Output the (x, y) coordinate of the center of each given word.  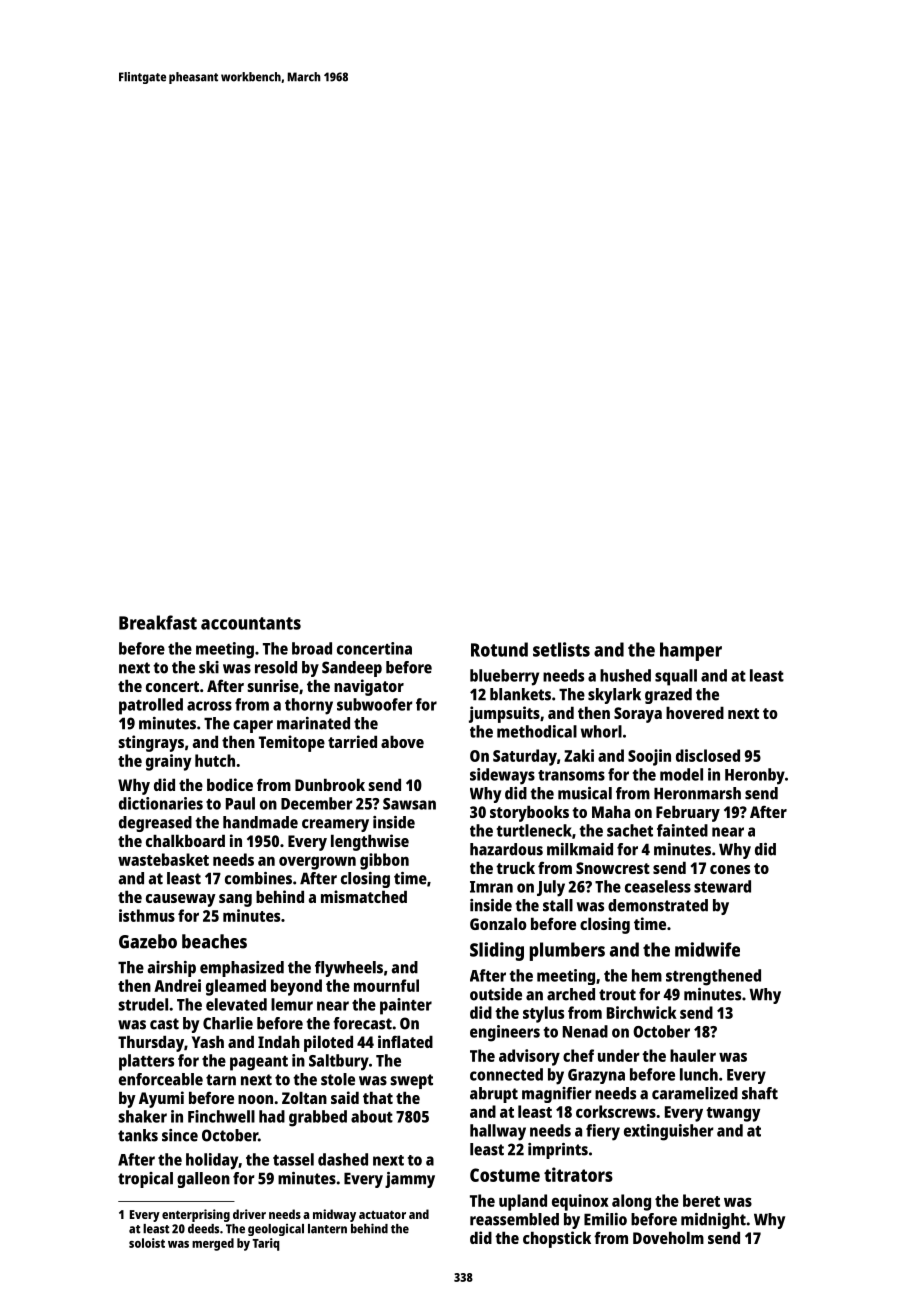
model (681, 774)
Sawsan (409, 804)
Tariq (266, 1244)
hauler (693, 1055)
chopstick (557, 1239)
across (209, 706)
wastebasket (163, 859)
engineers (505, 1033)
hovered (695, 712)
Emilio (605, 1219)
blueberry (504, 677)
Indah (279, 1041)
